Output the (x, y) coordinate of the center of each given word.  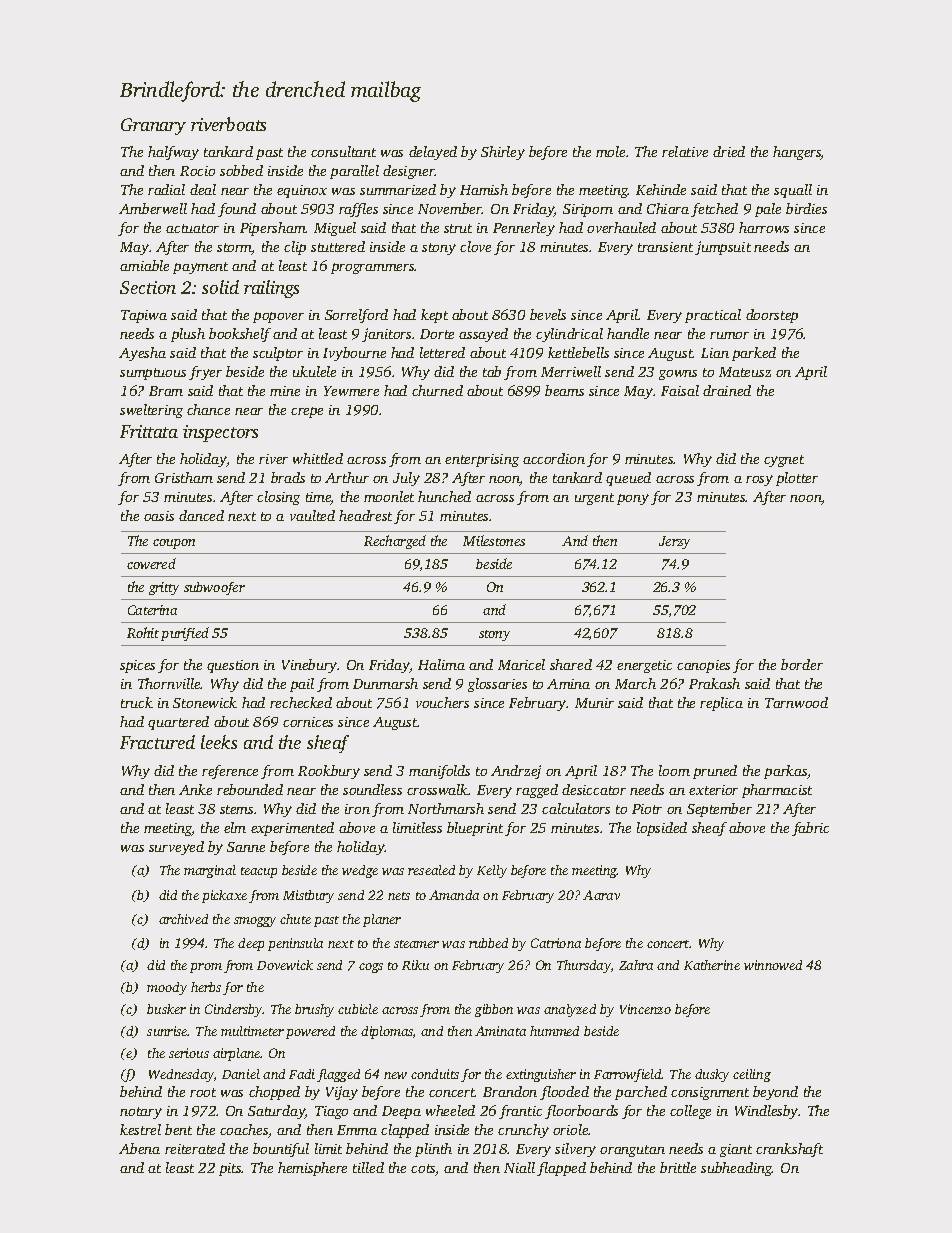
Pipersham (273, 229)
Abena (139, 1148)
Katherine (712, 965)
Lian (715, 353)
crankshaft (789, 1150)
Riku (415, 965)
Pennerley (524, 229)
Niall (519, 1167)
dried (729, 151)
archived (183, 919)
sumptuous (153, 374)
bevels (548, 314)
